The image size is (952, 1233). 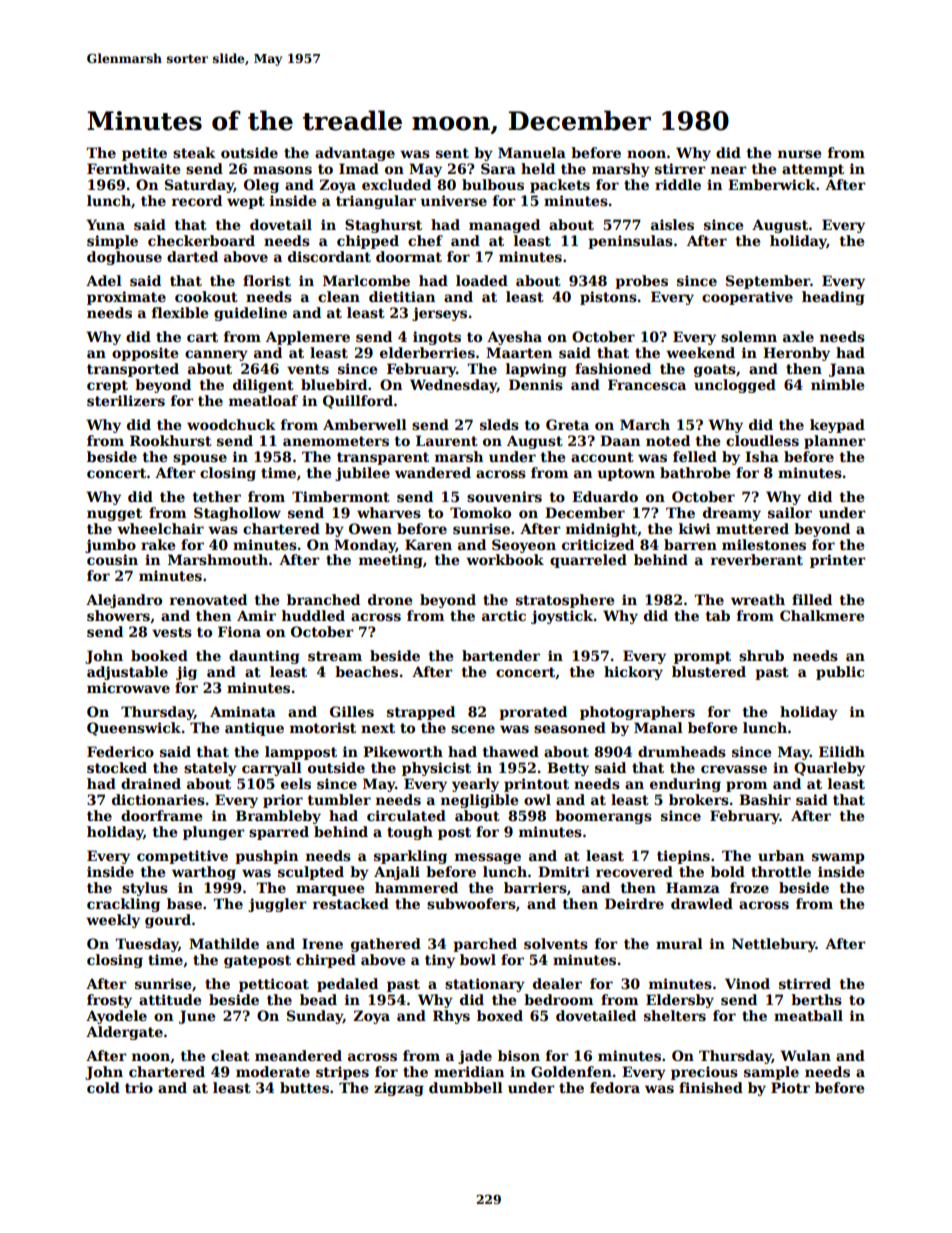 What do you see at coordinates (124, 601) in the screenshot?
I see `Alejandro` at bounding box center [124, 601].
